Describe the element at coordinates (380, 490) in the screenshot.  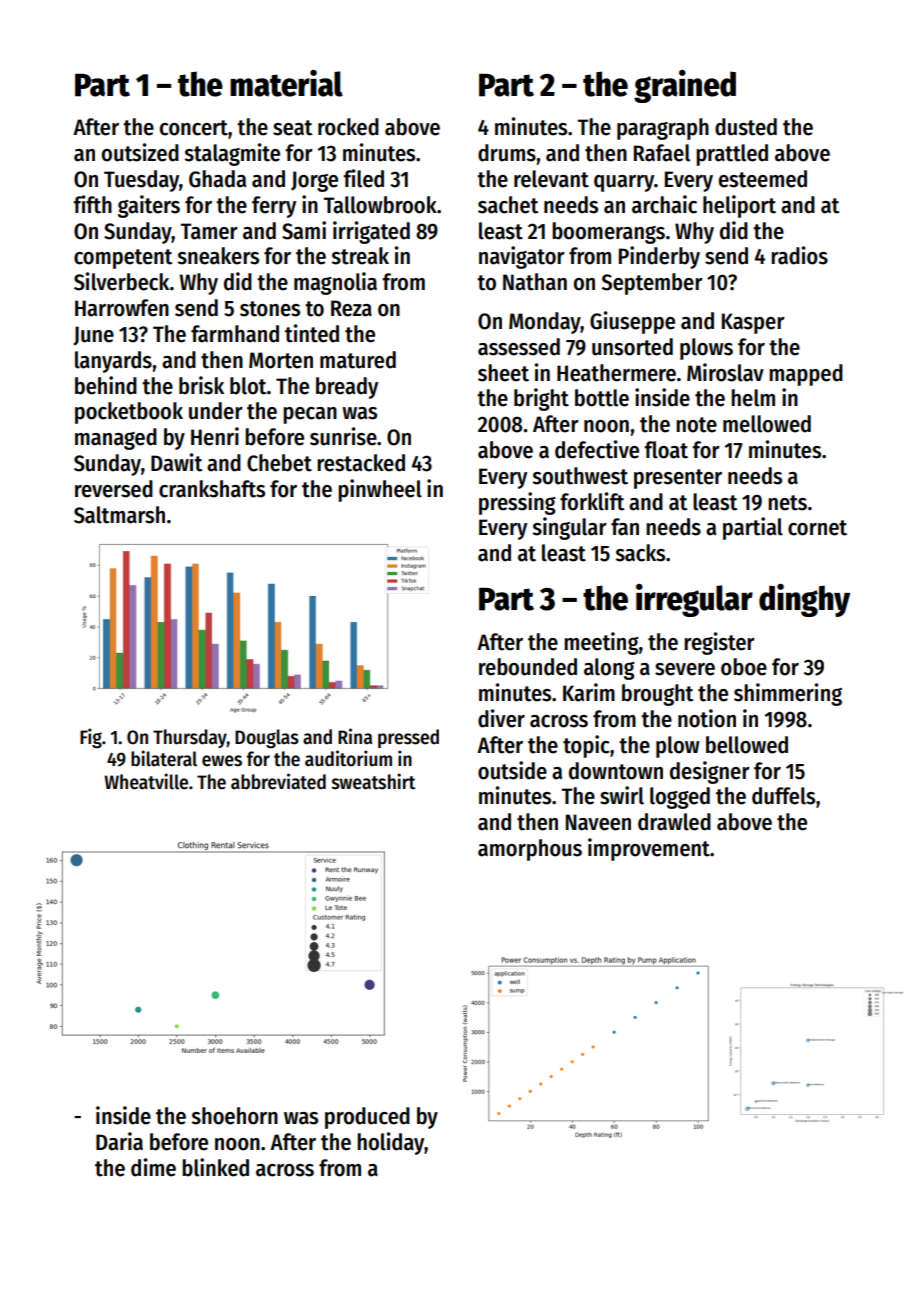
I see `pinwheel` at that location.
